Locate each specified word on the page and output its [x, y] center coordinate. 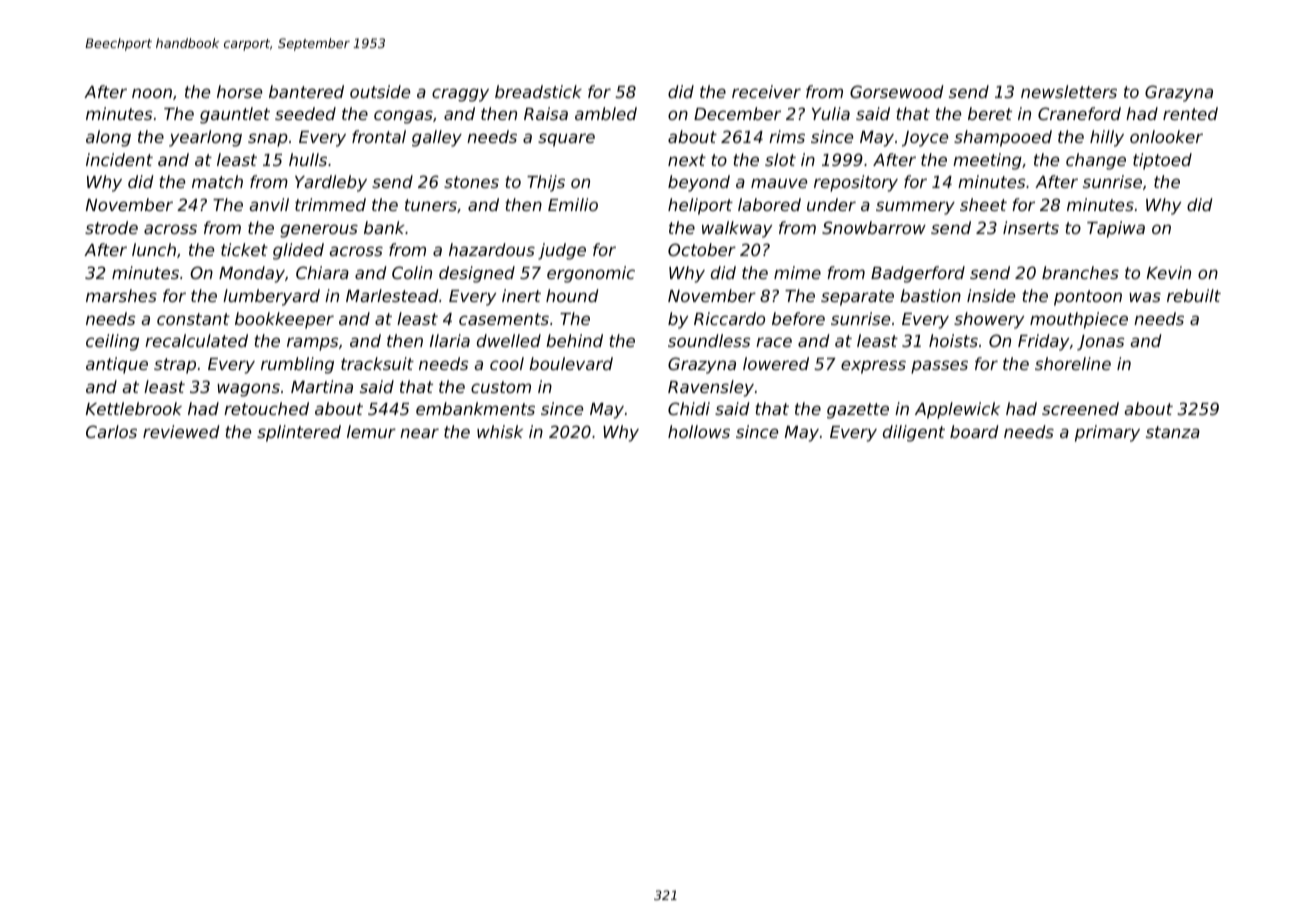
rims [787, 136]
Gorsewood [896, 91]
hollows [699, 431]
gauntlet [235, 115]
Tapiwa [1116, 229]
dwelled [509, 340]
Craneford [1079, 113]
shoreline [1073, 363]
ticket [244, 249]
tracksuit [377, 363]
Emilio [573, 204]
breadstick [538, 91]
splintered [299, 433]
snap [268, 140]
